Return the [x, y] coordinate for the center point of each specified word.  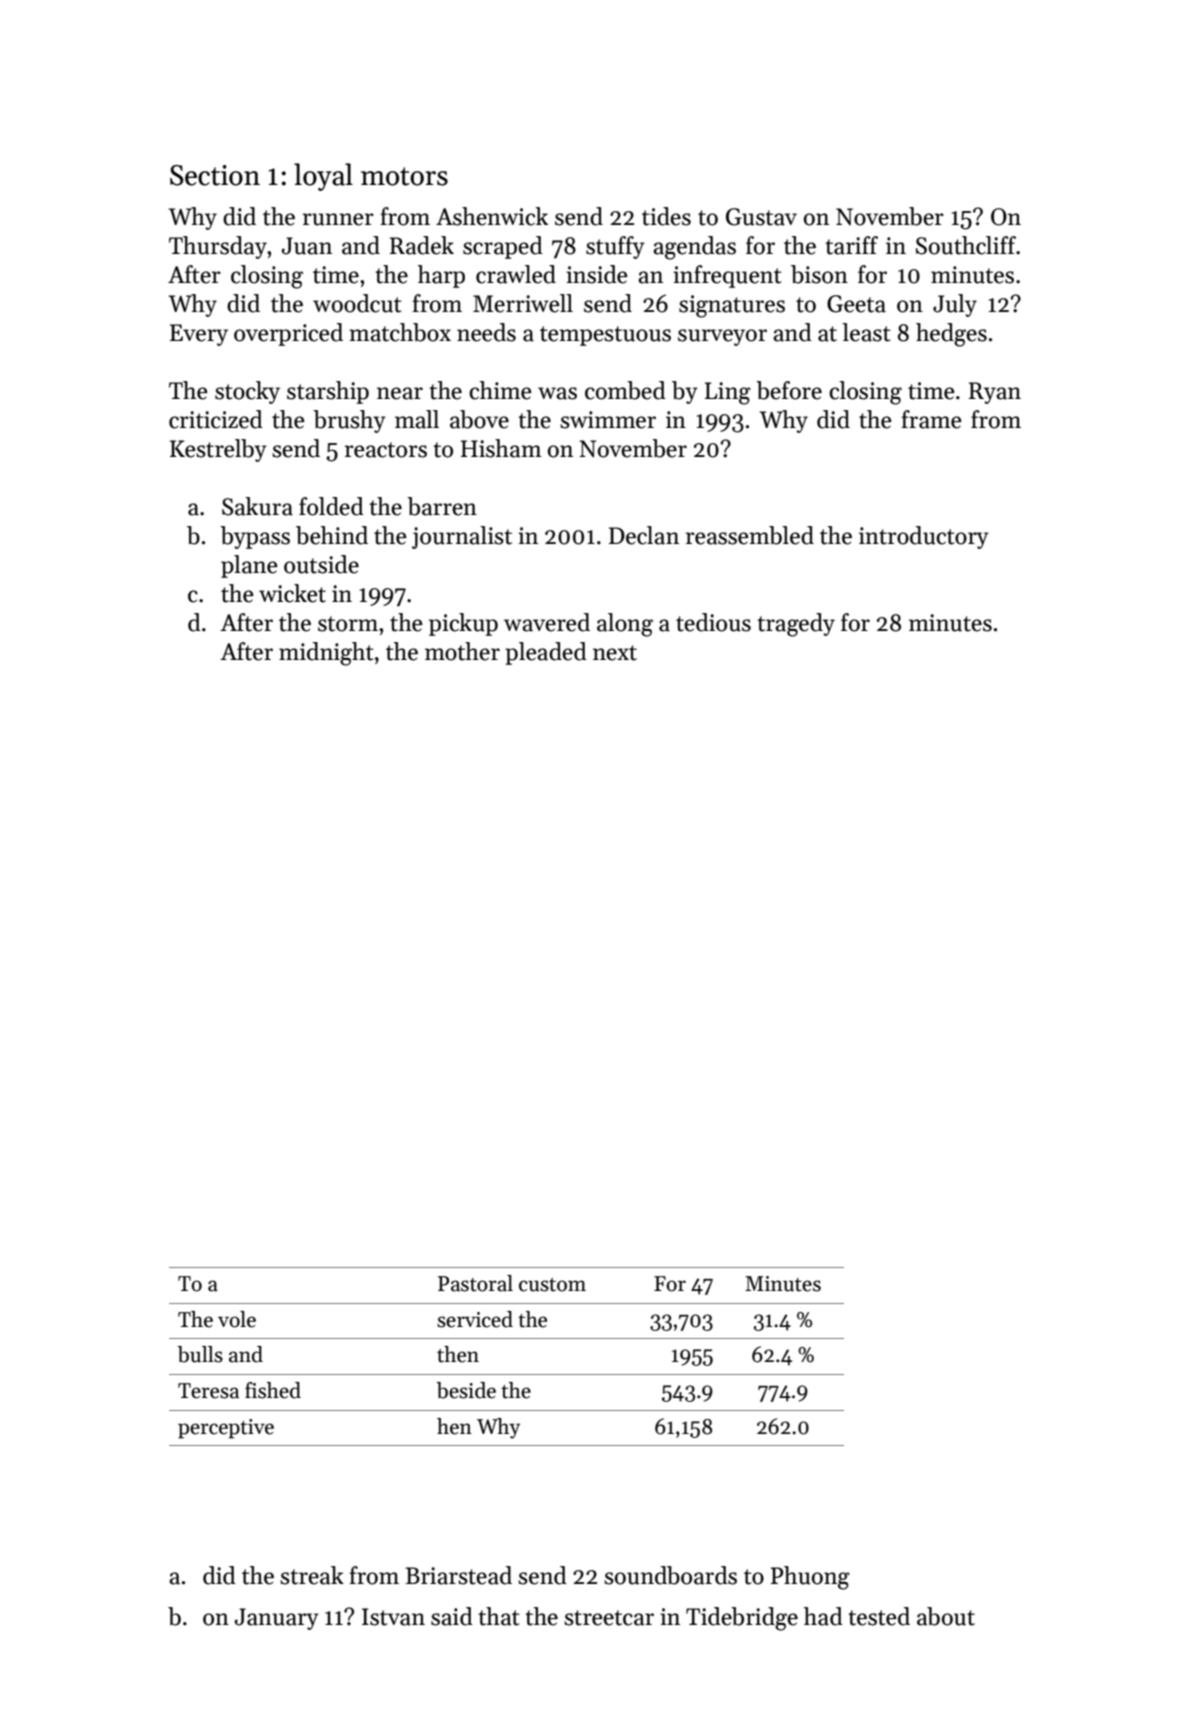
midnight [326, 654]
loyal [323, 177]
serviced [475, 1319]
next [615, 653]
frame [931, 419]
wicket [292, 593]
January [277, 1619]
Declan [644, 535]
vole [237, 1319]
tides [666, 216]
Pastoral [475, 1283]
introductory [924, 537]
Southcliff [966, 245]
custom [552, 1285]
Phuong [810, 1578]
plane [249, 566]
